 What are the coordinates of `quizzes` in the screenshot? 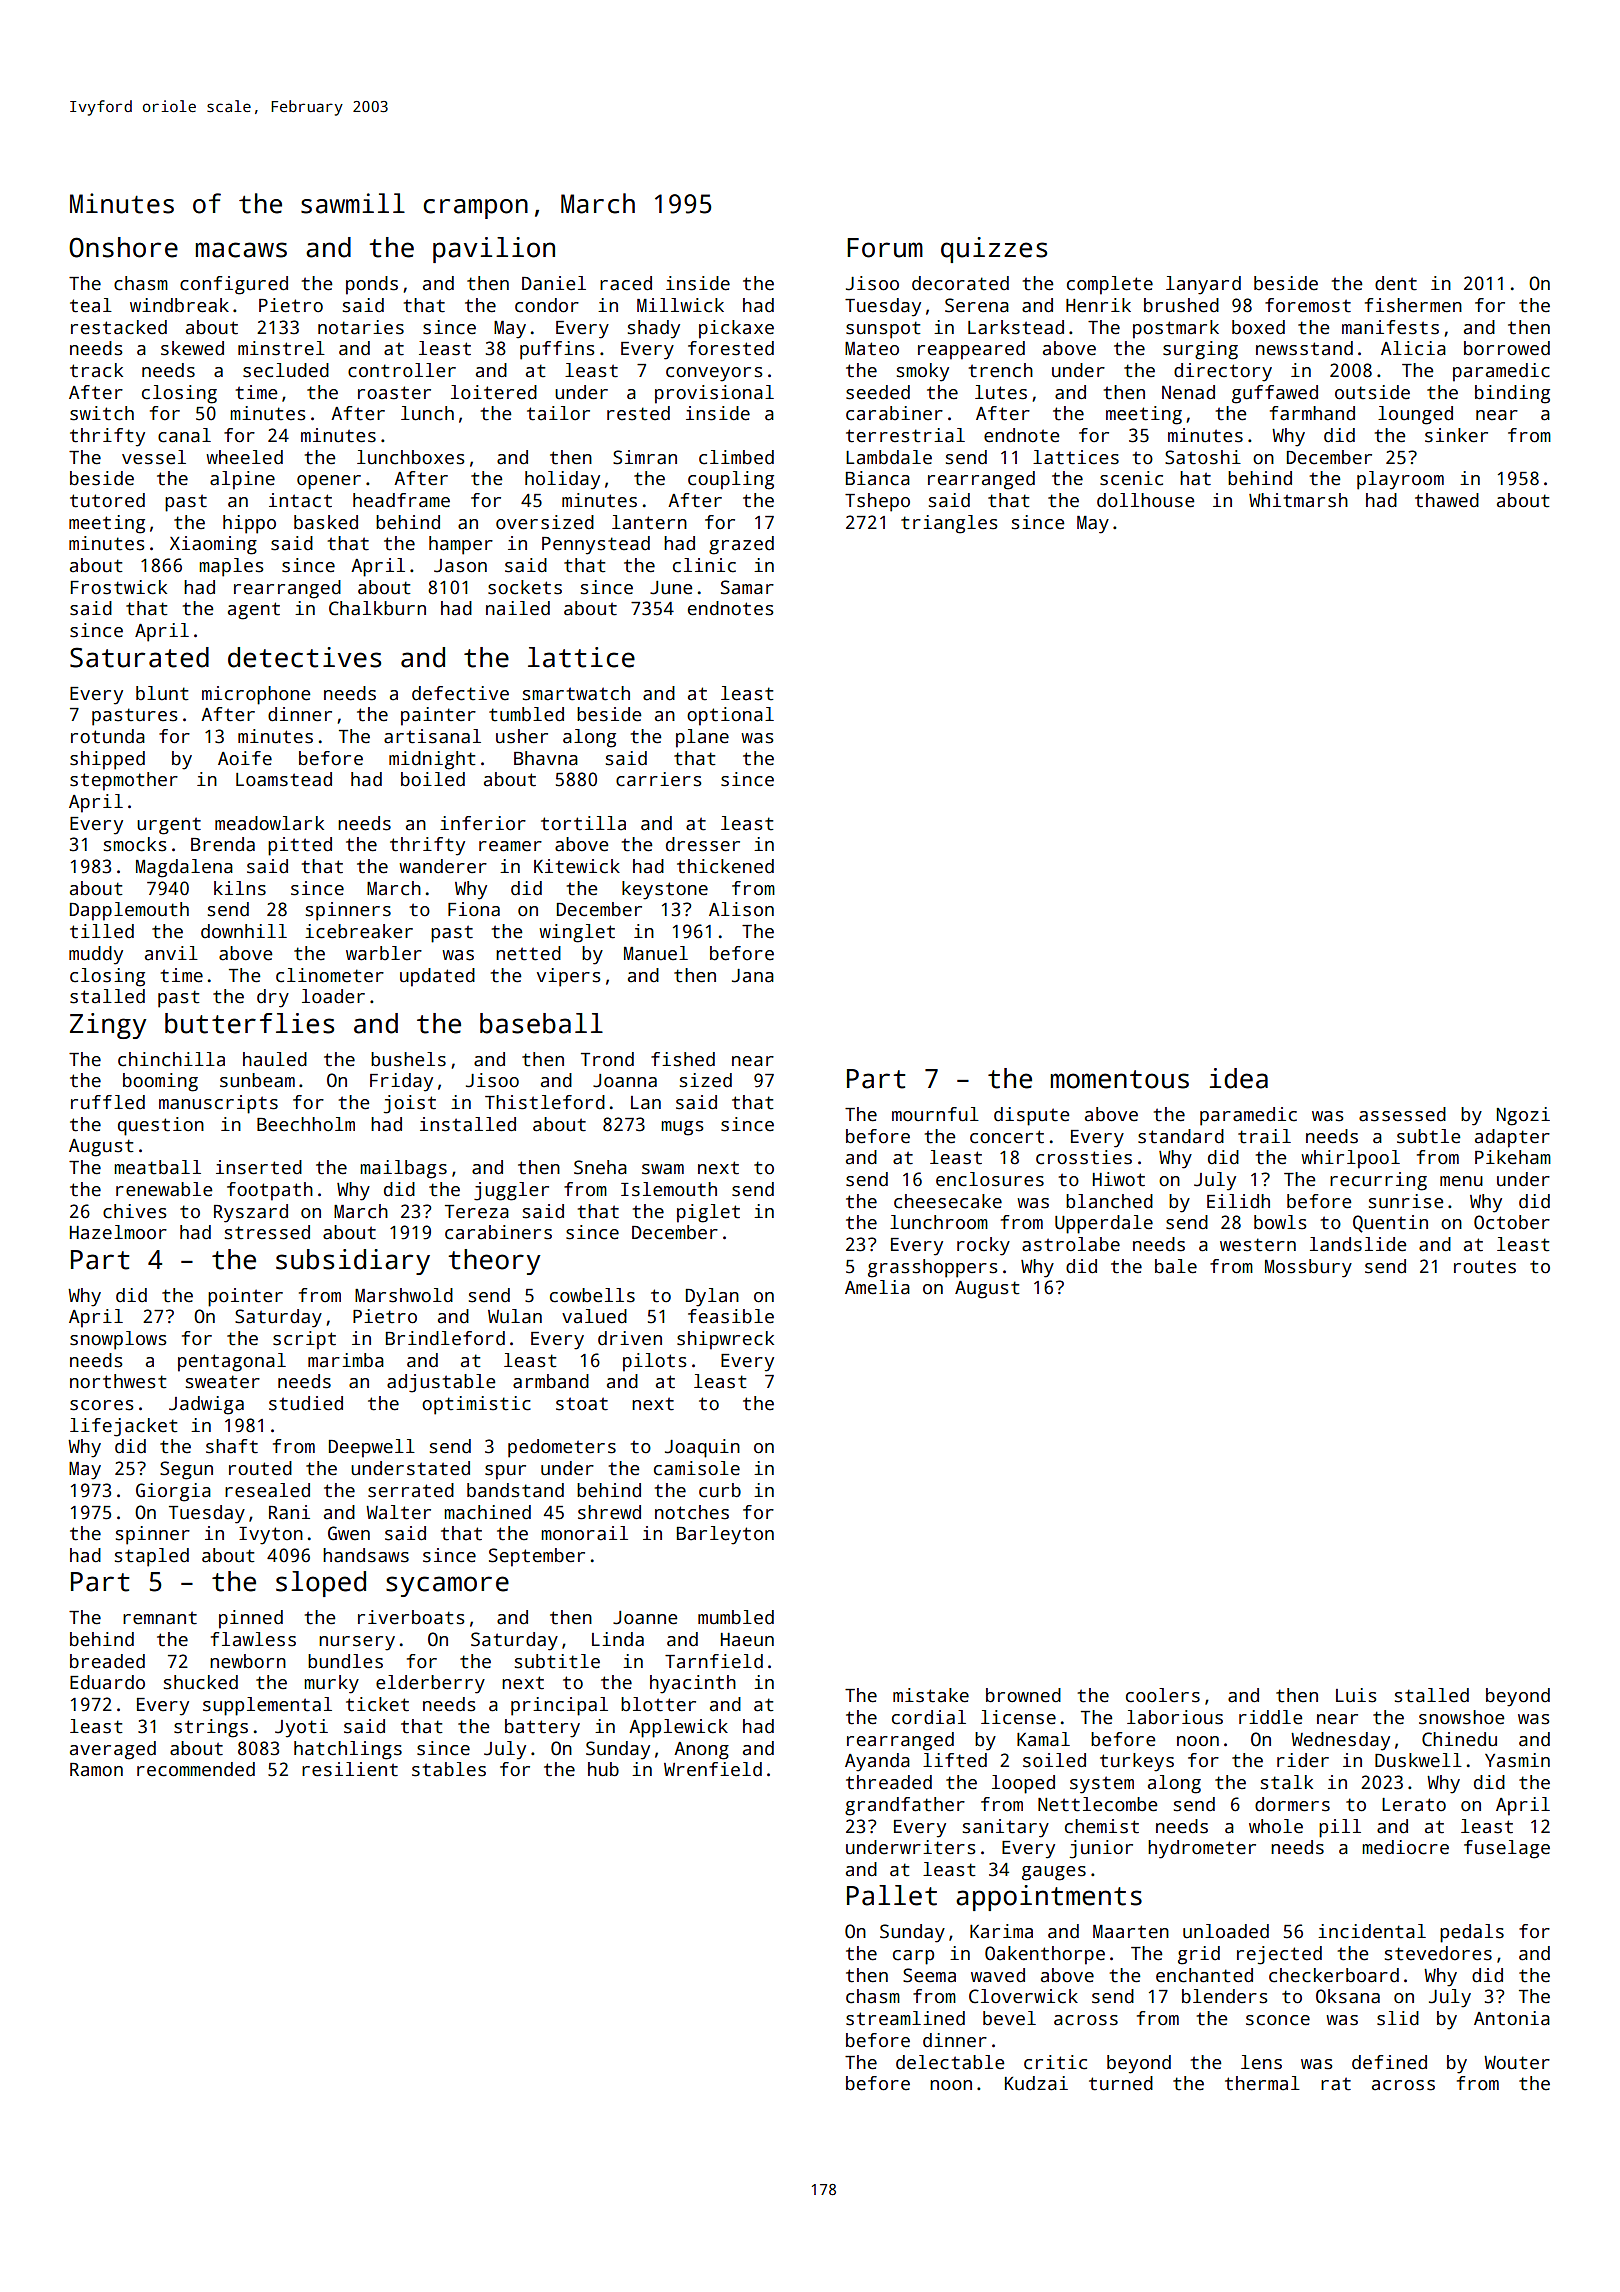 It's located at (994, 250).
